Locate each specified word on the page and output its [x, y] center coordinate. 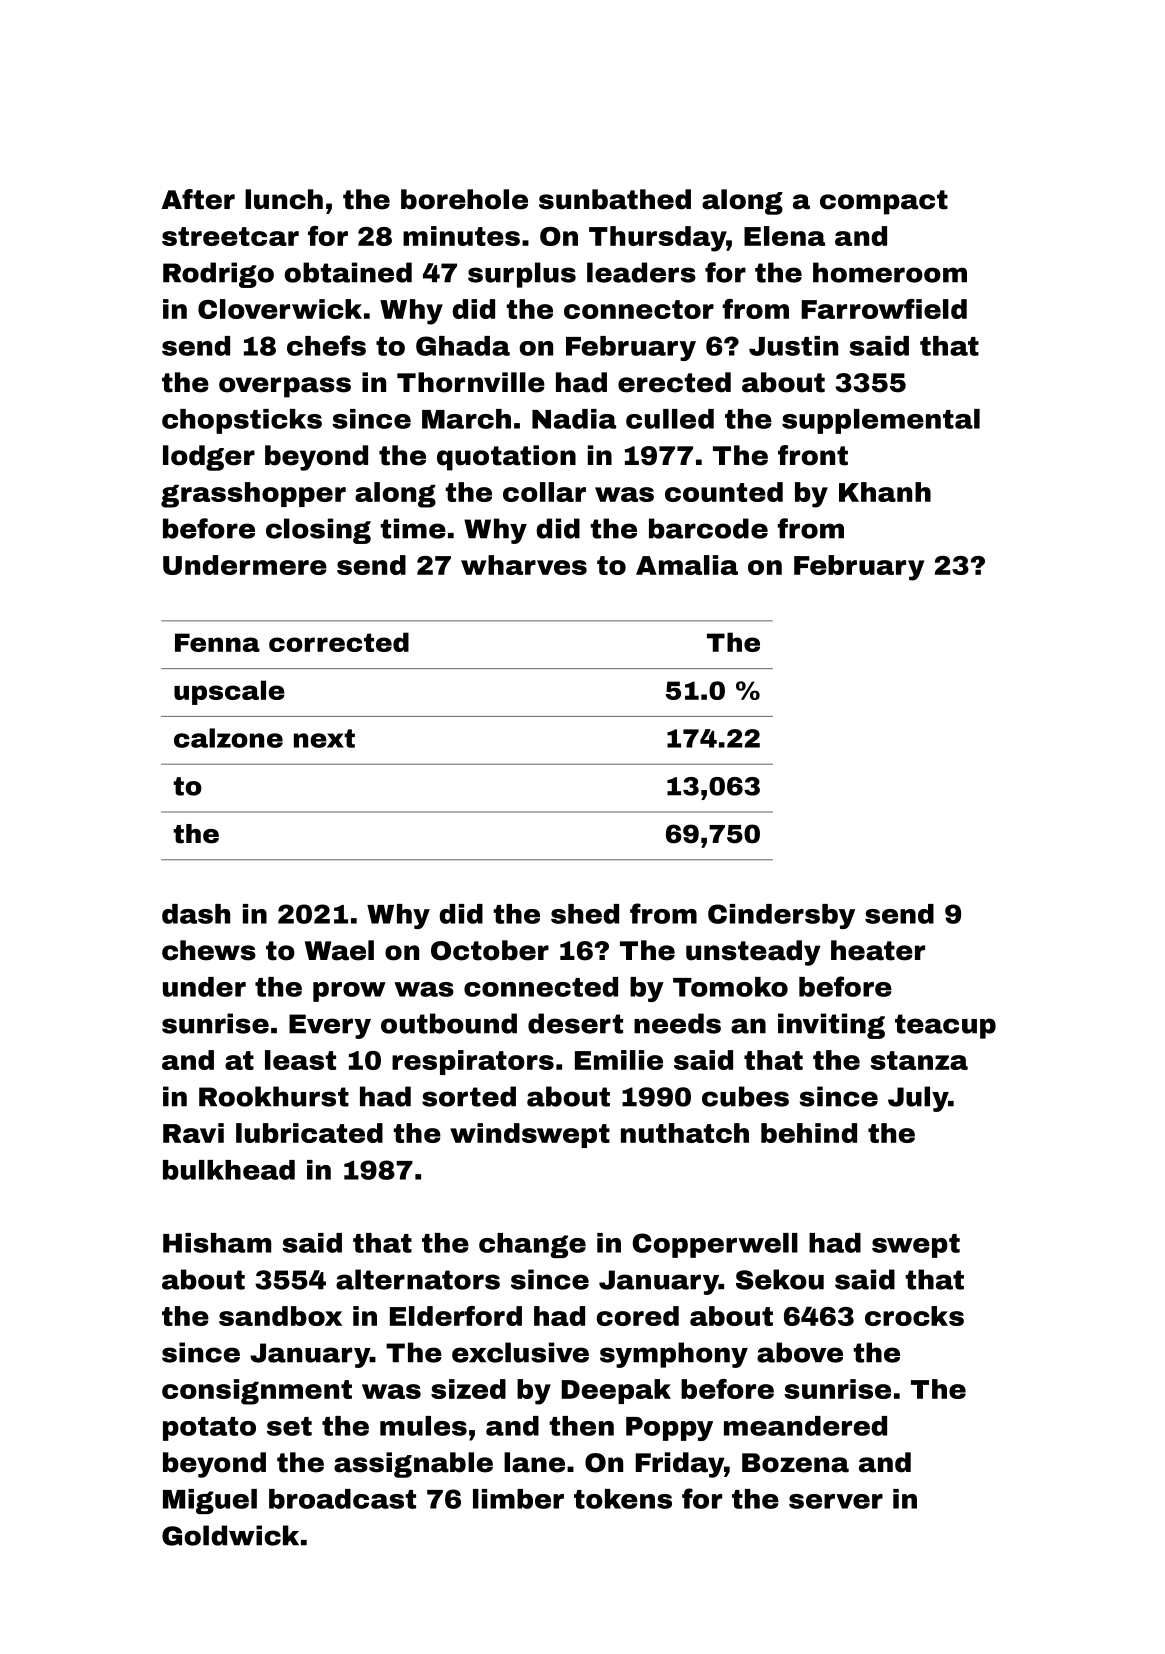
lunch [284, 199]
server [836, 1501]
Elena [784, 236]
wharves [524, 565]
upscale [229, 692]
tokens [623, 1499]
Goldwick [230, 1535]
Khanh [885, 492]
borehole [464, 199]
